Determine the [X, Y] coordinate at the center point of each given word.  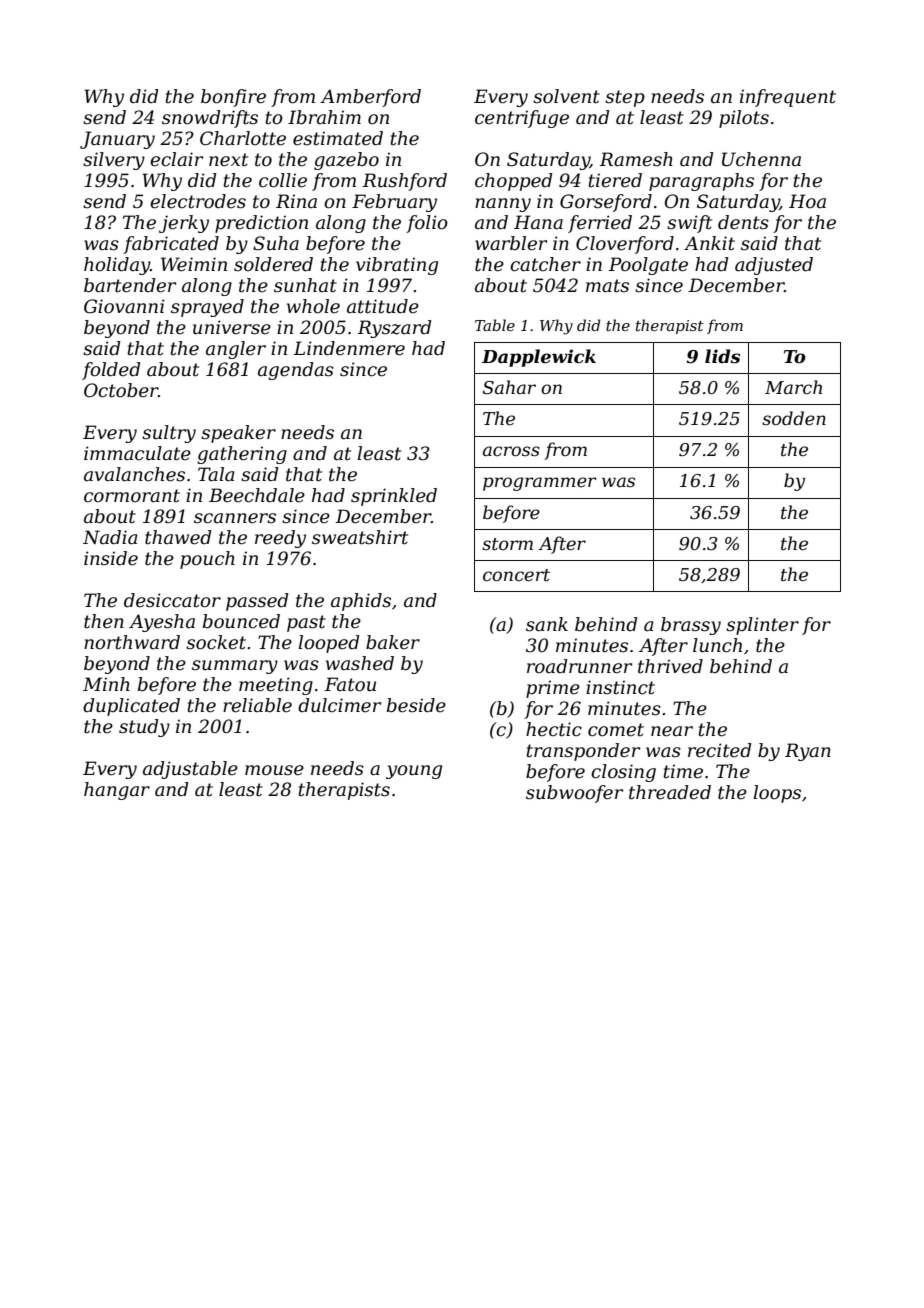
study [144, 728]
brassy [691, 626]
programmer [540, 484]
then [104, 621]
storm [507, 544]
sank [547, 624]
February [394, 203]
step [625, 98]
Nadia [110, 537]
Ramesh [636, 159]
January [117, 140]
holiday [117, 266]
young [414, 772]
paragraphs [701, 182]
